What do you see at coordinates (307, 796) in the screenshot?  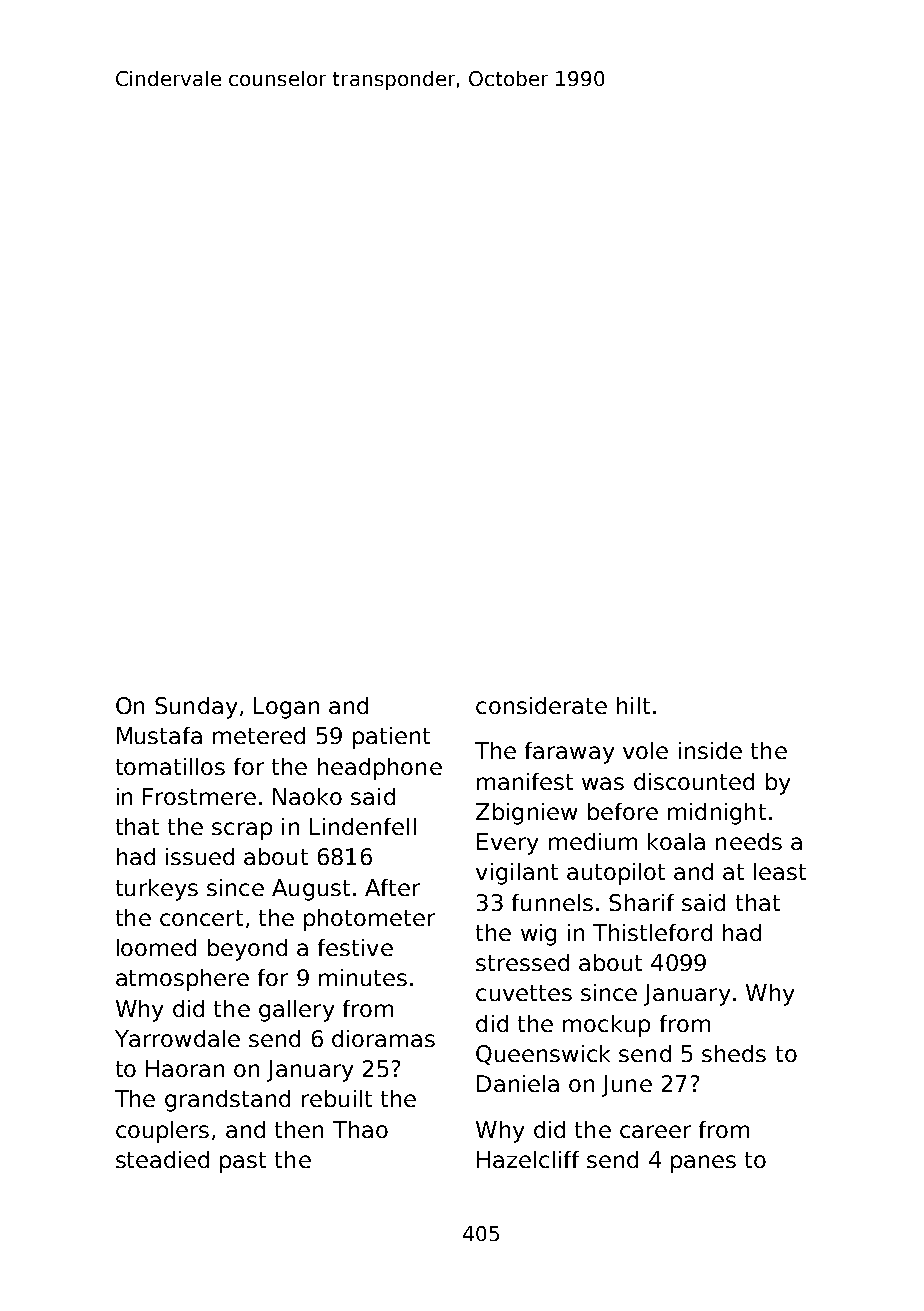 I see `Naoko` at bounding box center [307, 796].
